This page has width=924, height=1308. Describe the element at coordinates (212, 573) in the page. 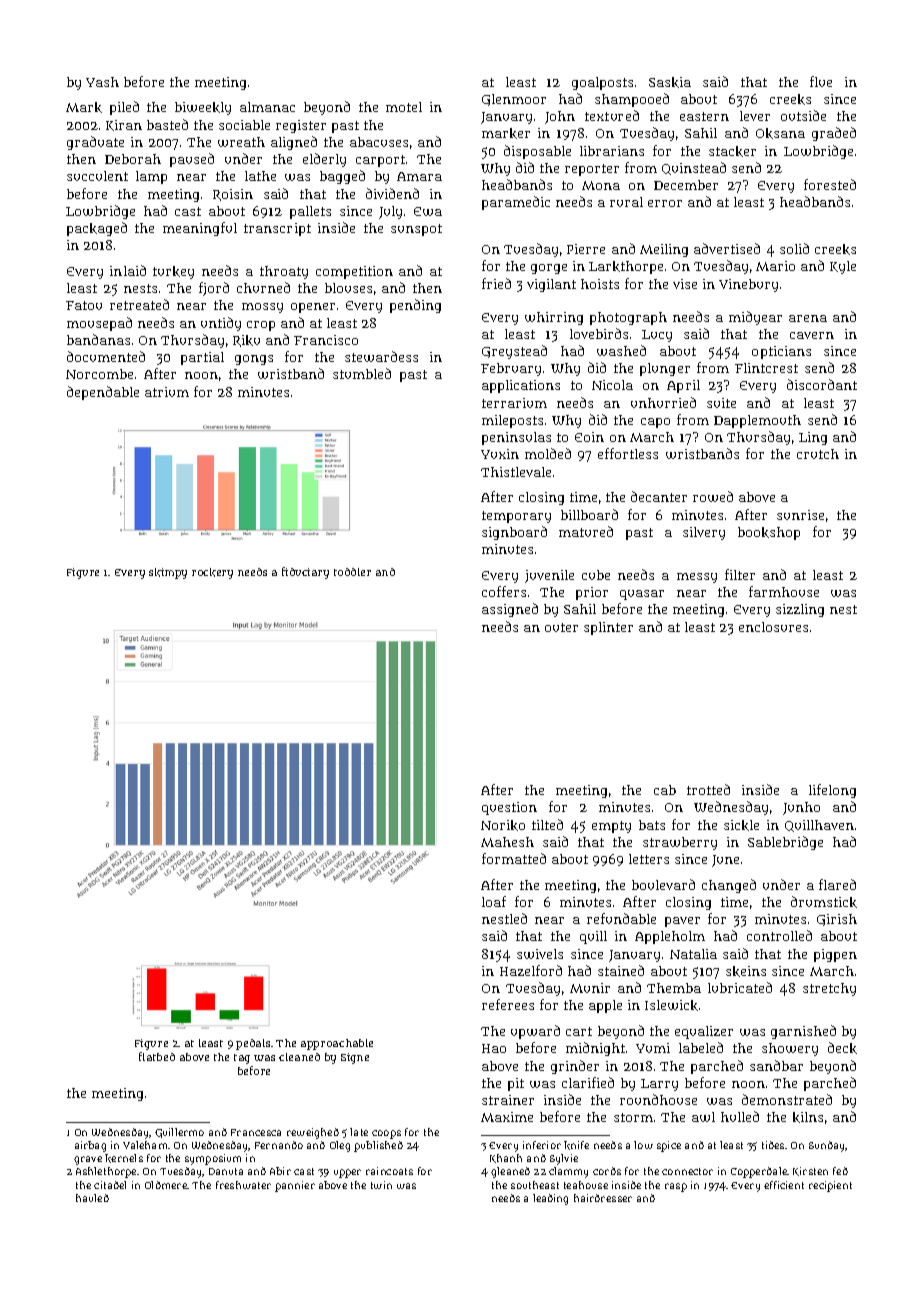

I see `rockery` at that location.
